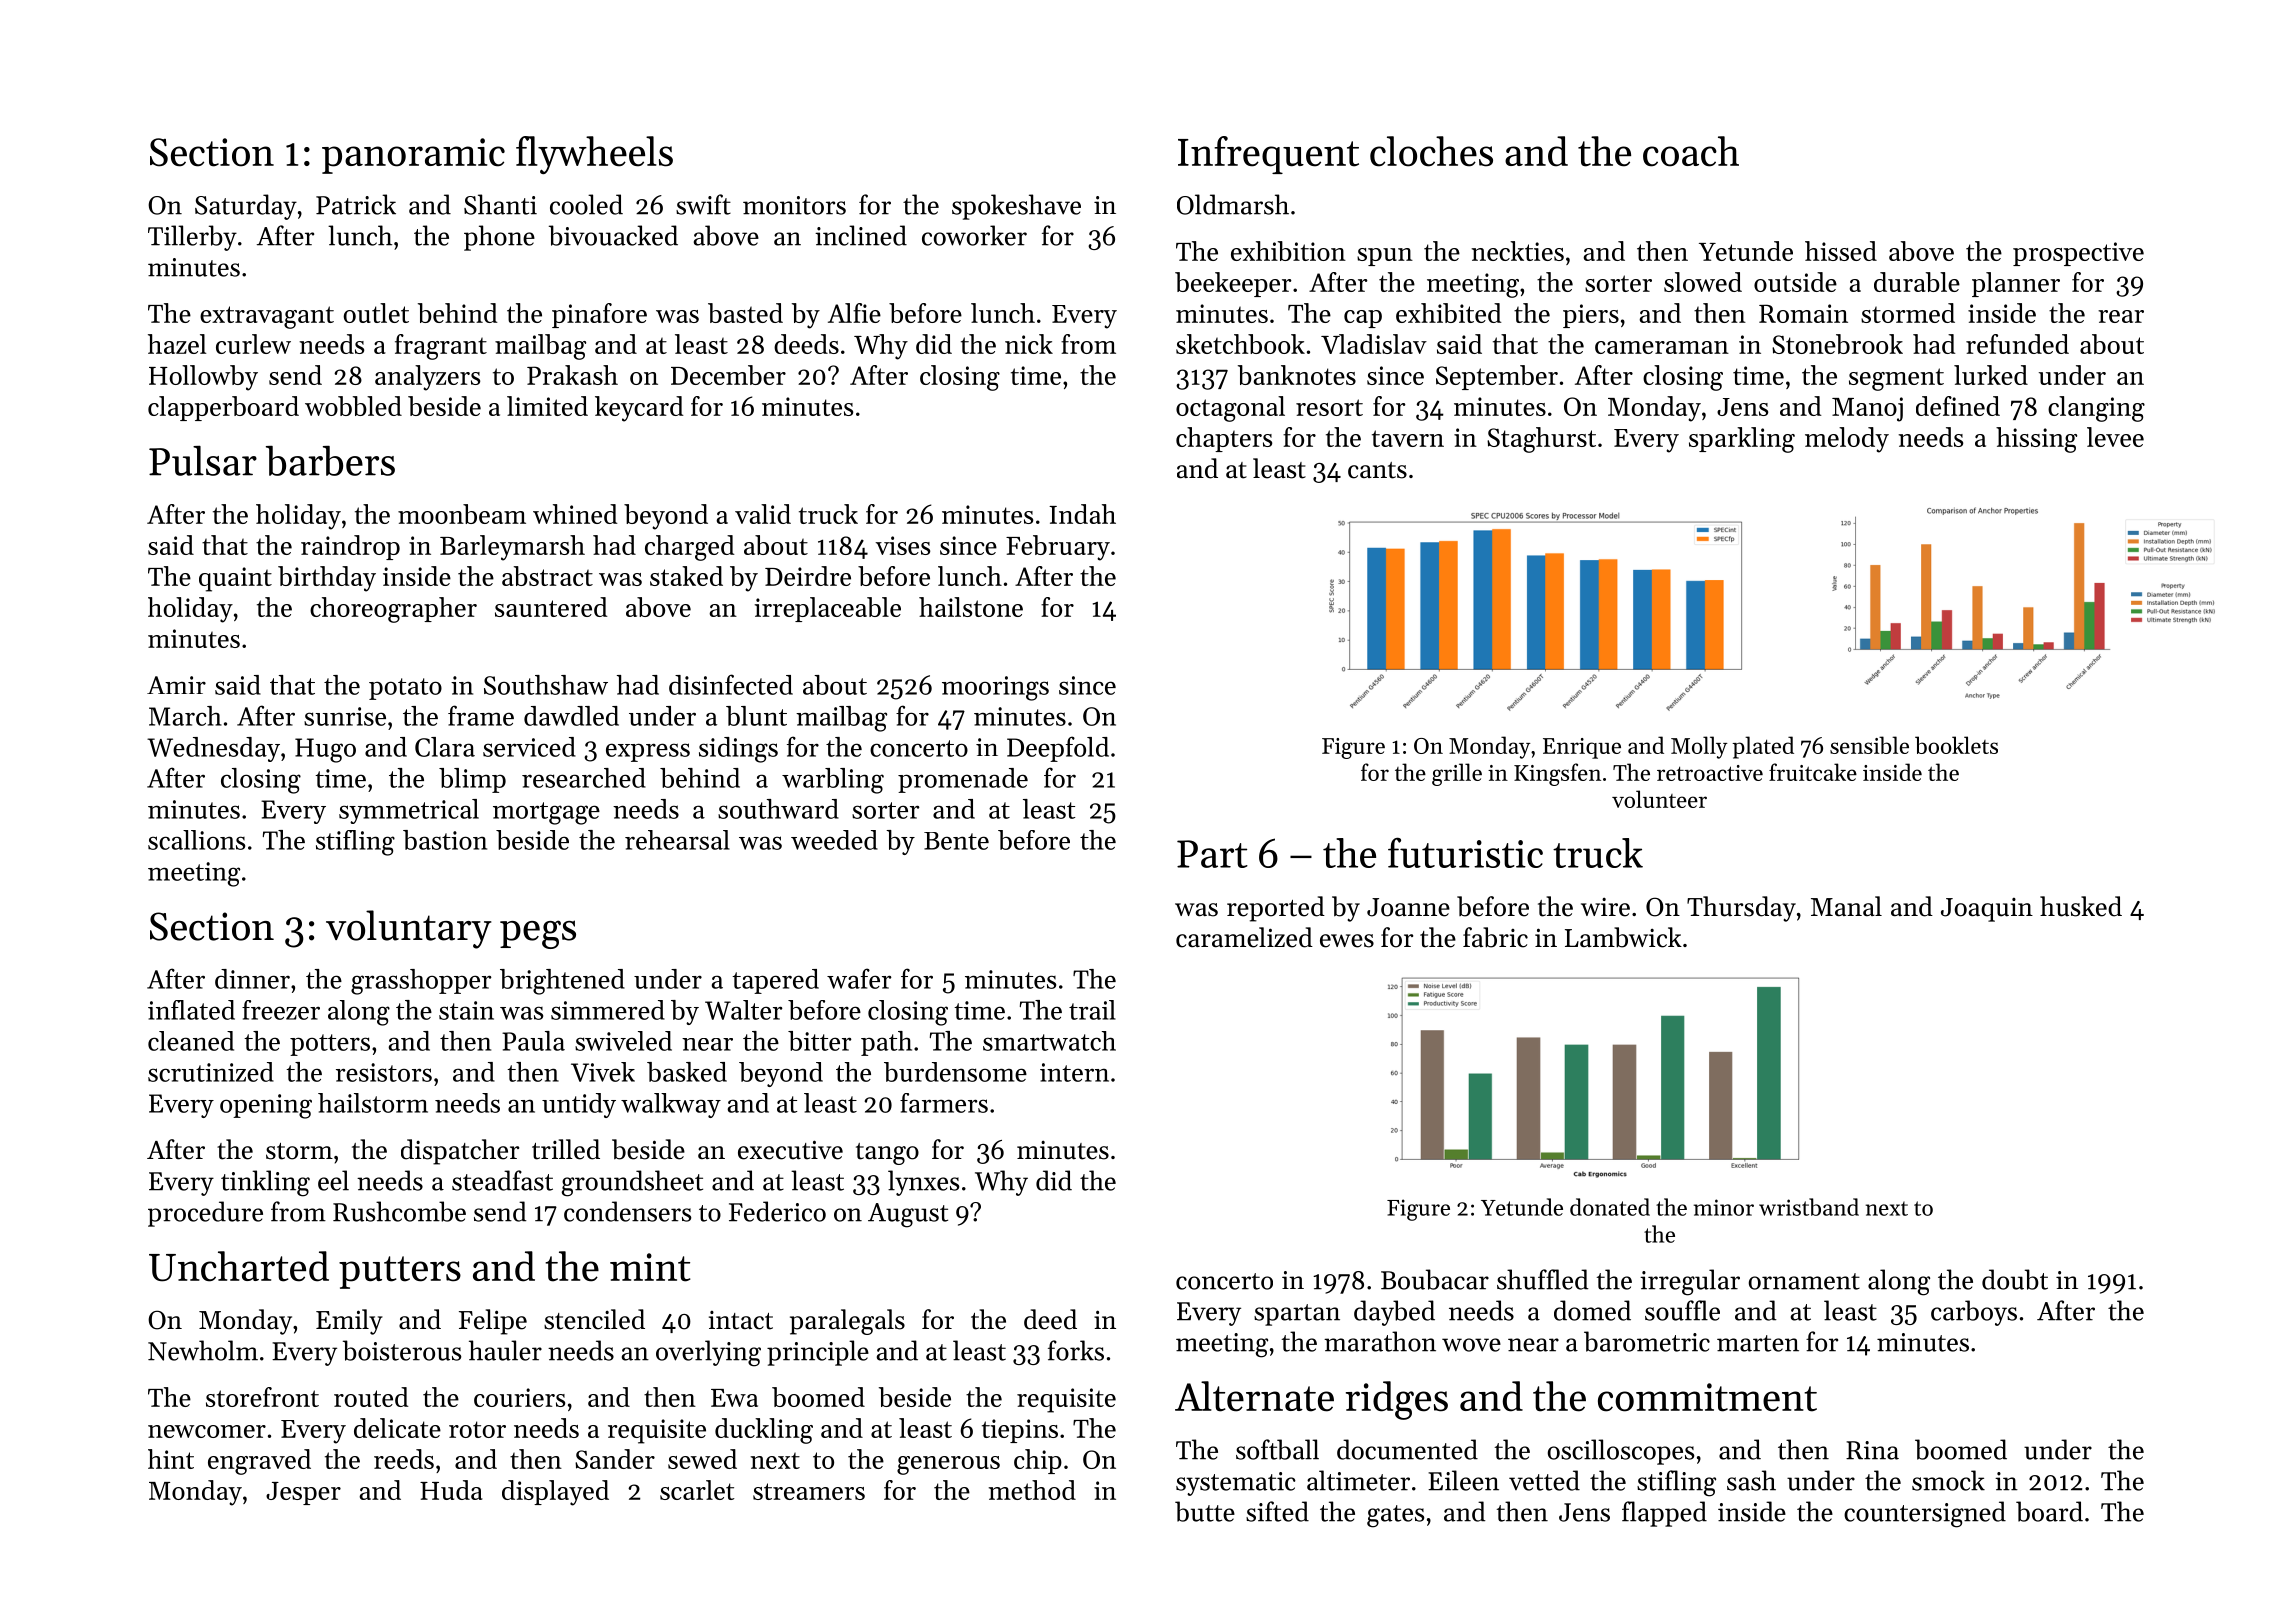 The height and width of the page is (1620, 2292). What do you see at coordinates (1610, 1207) in the page?
I see `donated` at bounding box center [1610, 1207].
